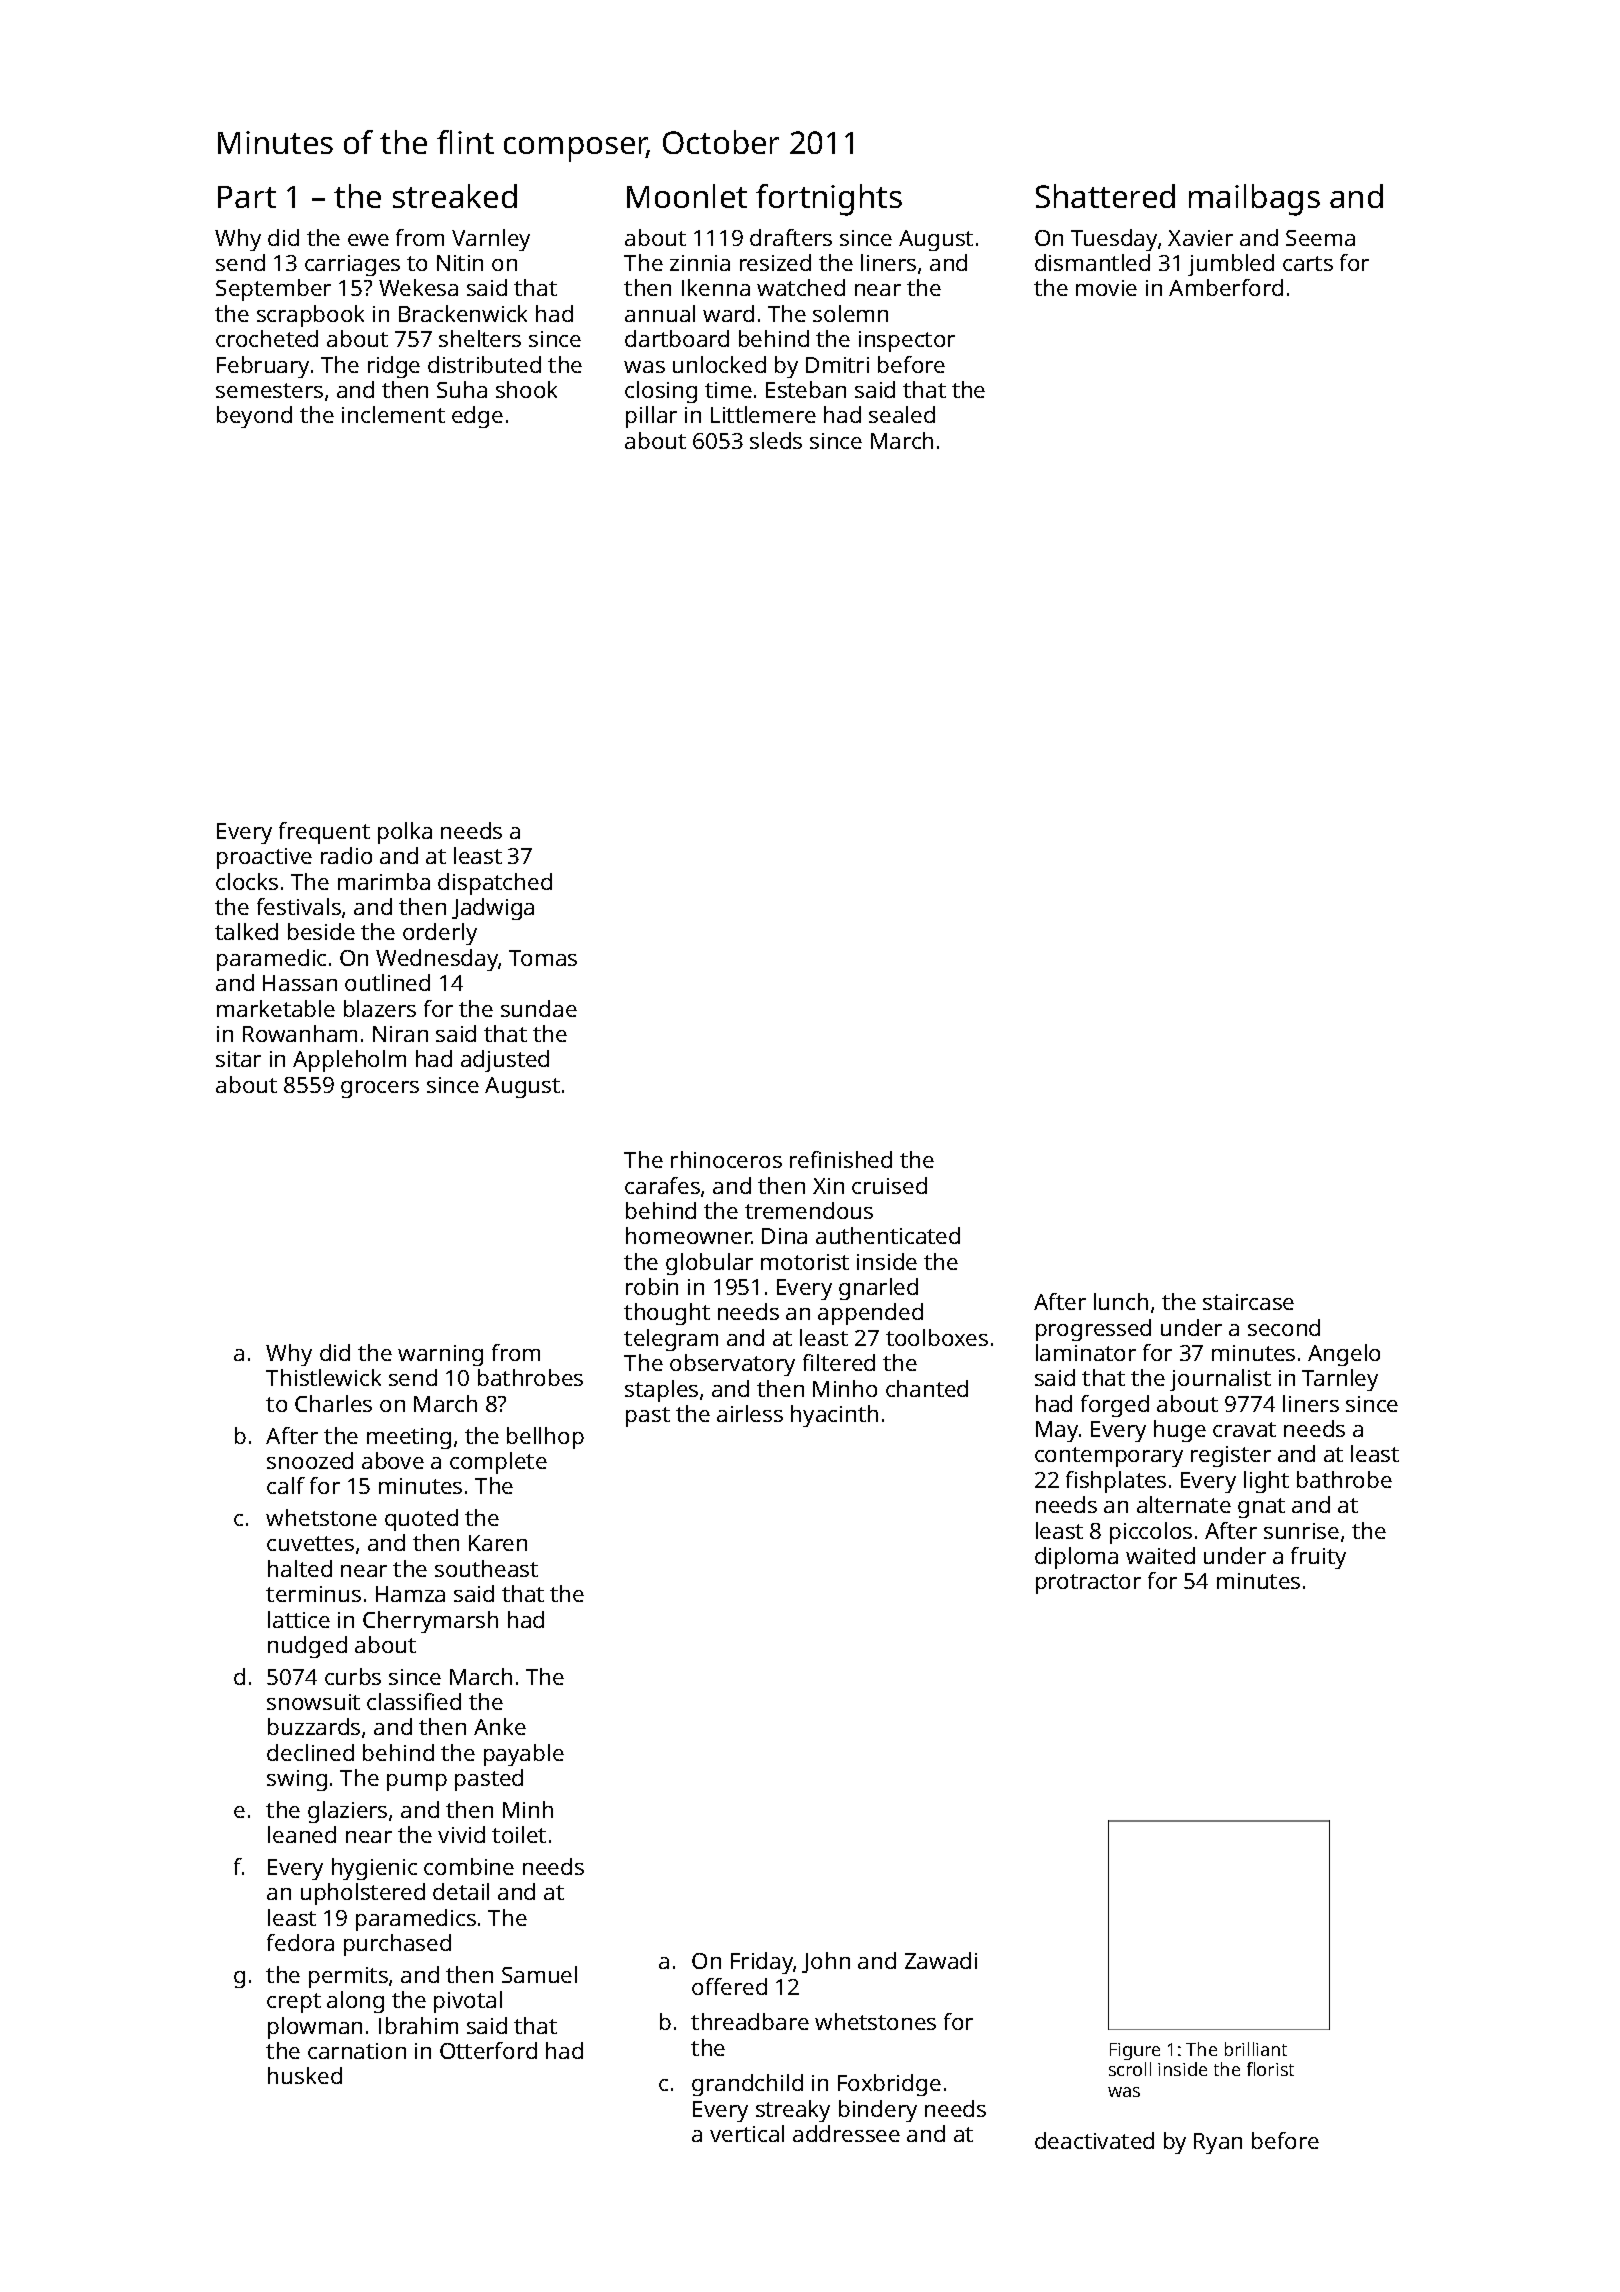 The width and height of the screenshot is (1620, 2292). What do you see at coordinates (1344, 1355) in the screenshot?
I see `Angelo` at bounding box center [1344, 1355].
